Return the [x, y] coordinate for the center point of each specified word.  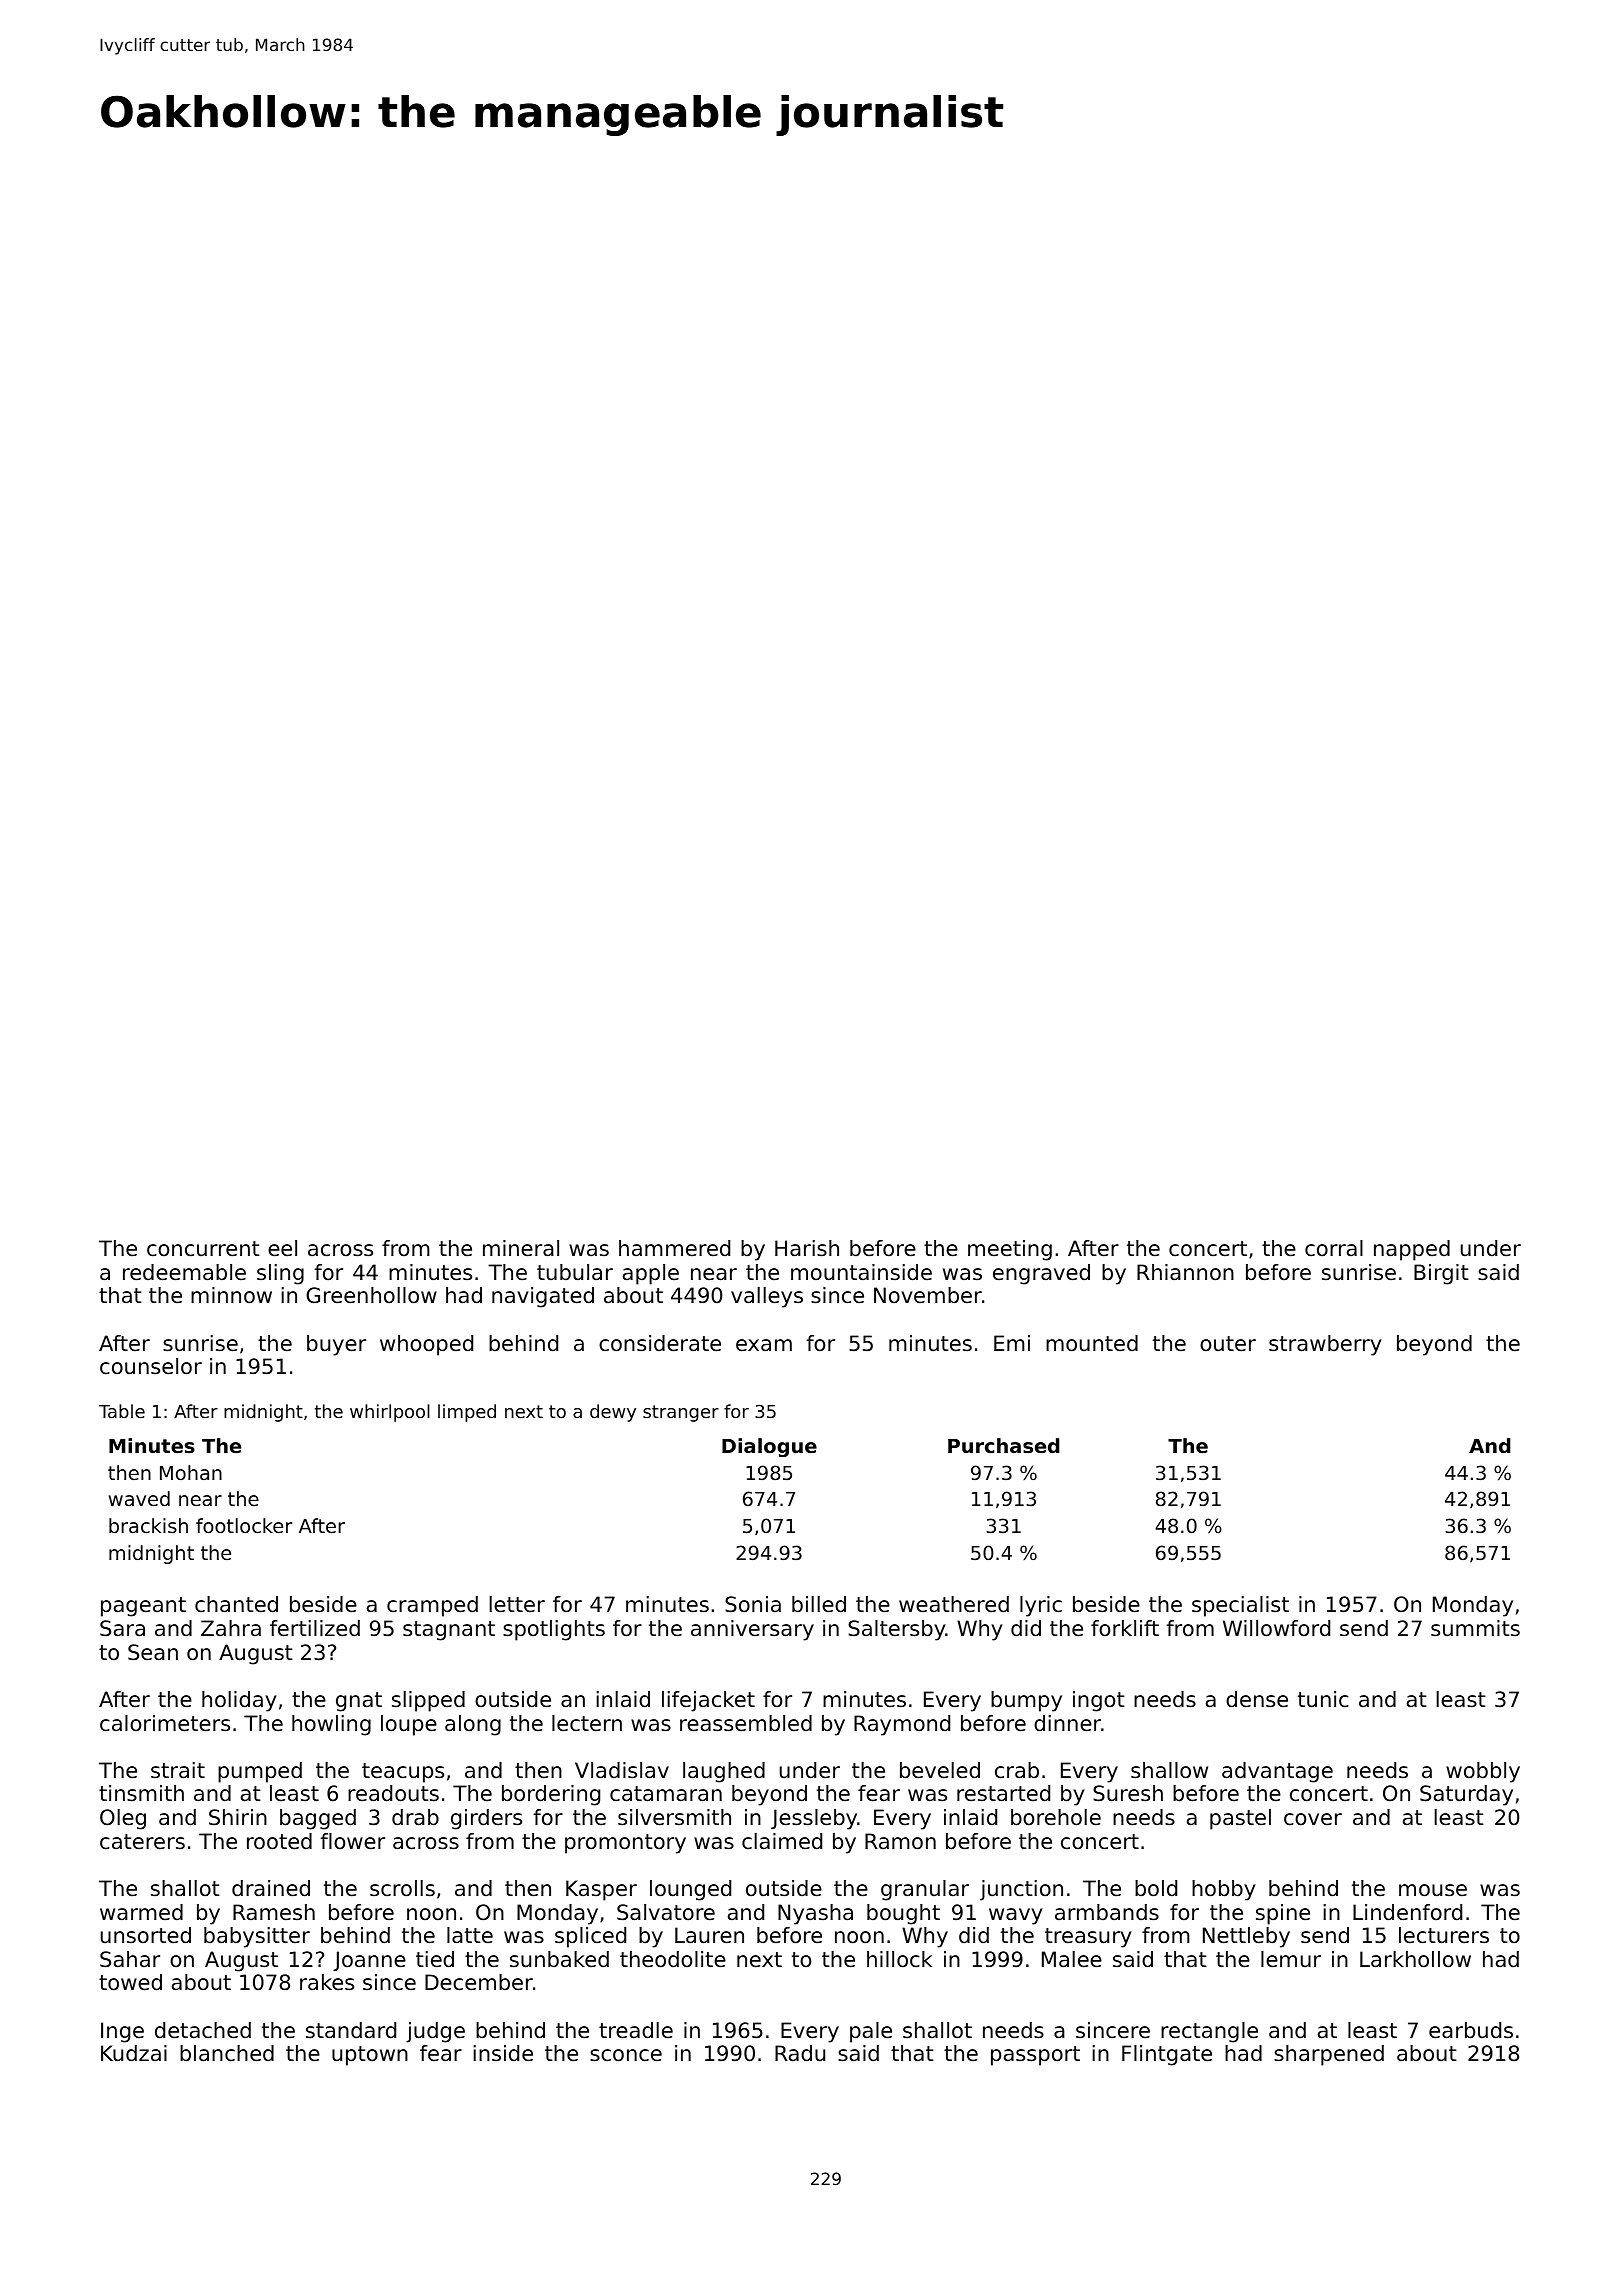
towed [130, 1982]
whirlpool [390, 1413]
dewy [613, 1413]
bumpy [1026, 1701]
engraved [1041, 1274]
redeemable [184, 1272]
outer [1228, 1344]
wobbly [1483, 1772]
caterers [142, 1842]
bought [903, 1914]
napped [1412, 1250]
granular [925, 1890]
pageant [143, 1607]
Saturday [1466, 1795]
